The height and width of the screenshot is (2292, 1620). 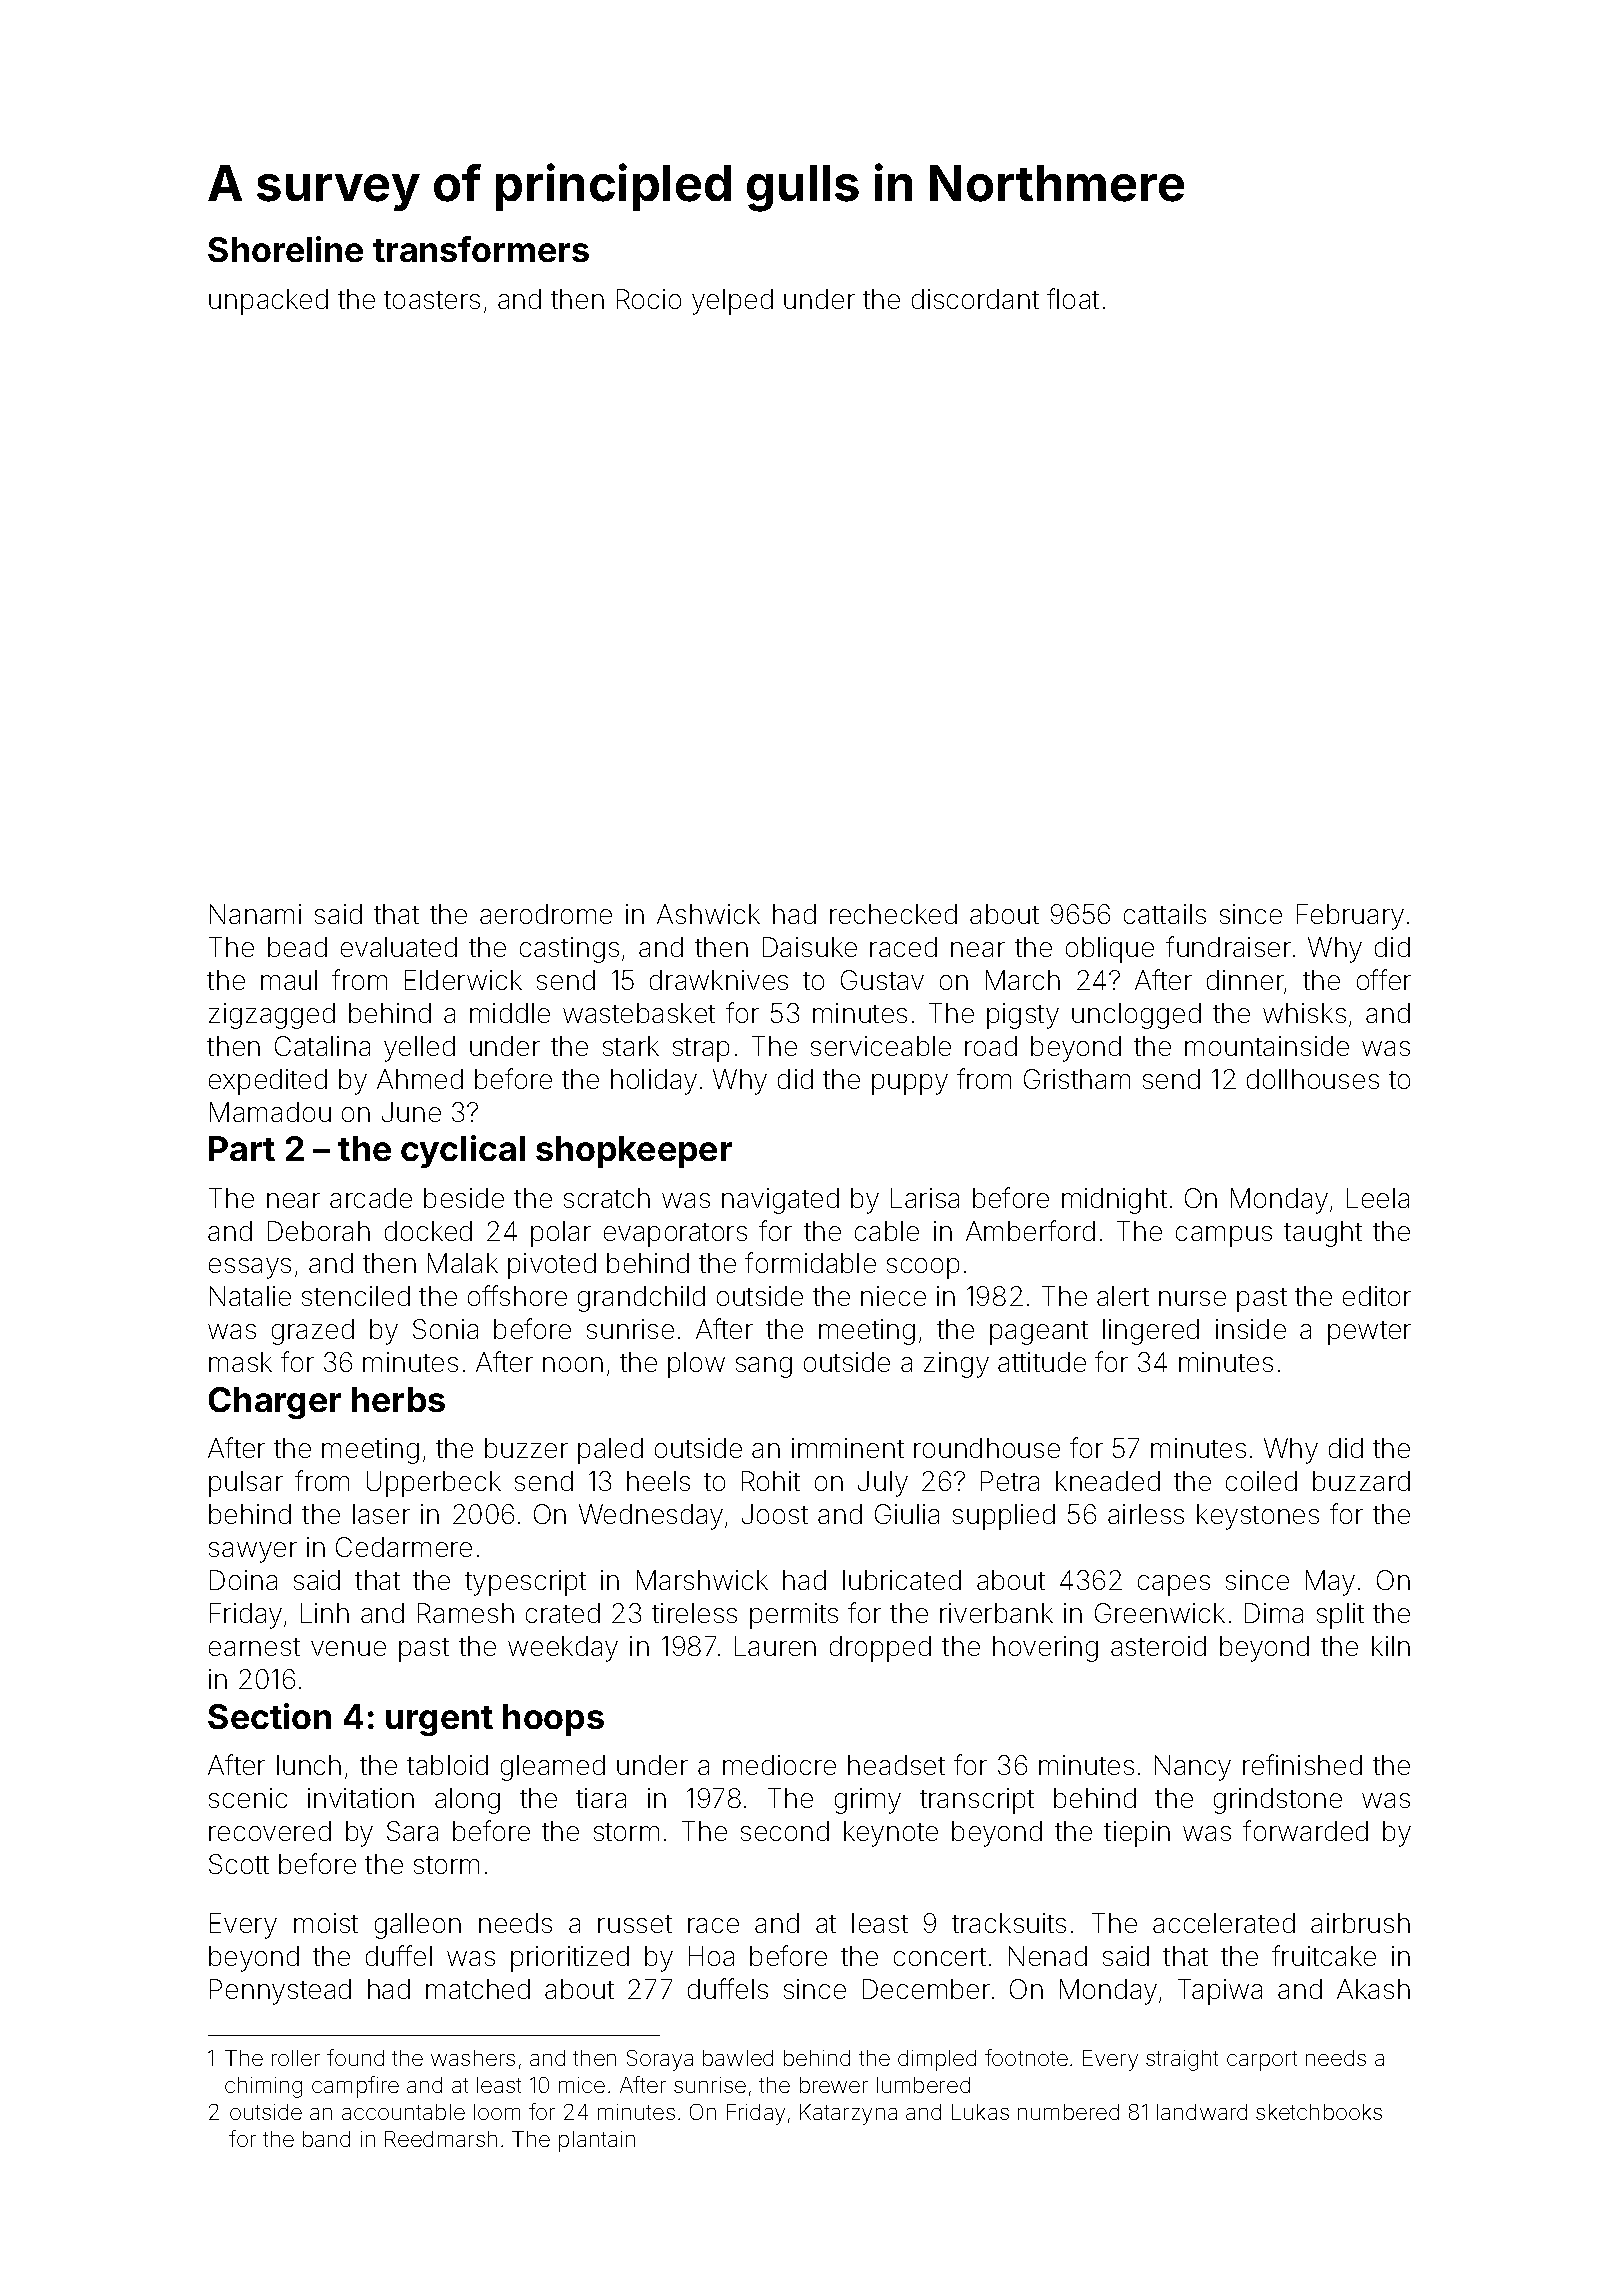 What do you see at coordinates (1350, 917) in the screenshot?
I see `February` at bounding box center [1350, 917].
